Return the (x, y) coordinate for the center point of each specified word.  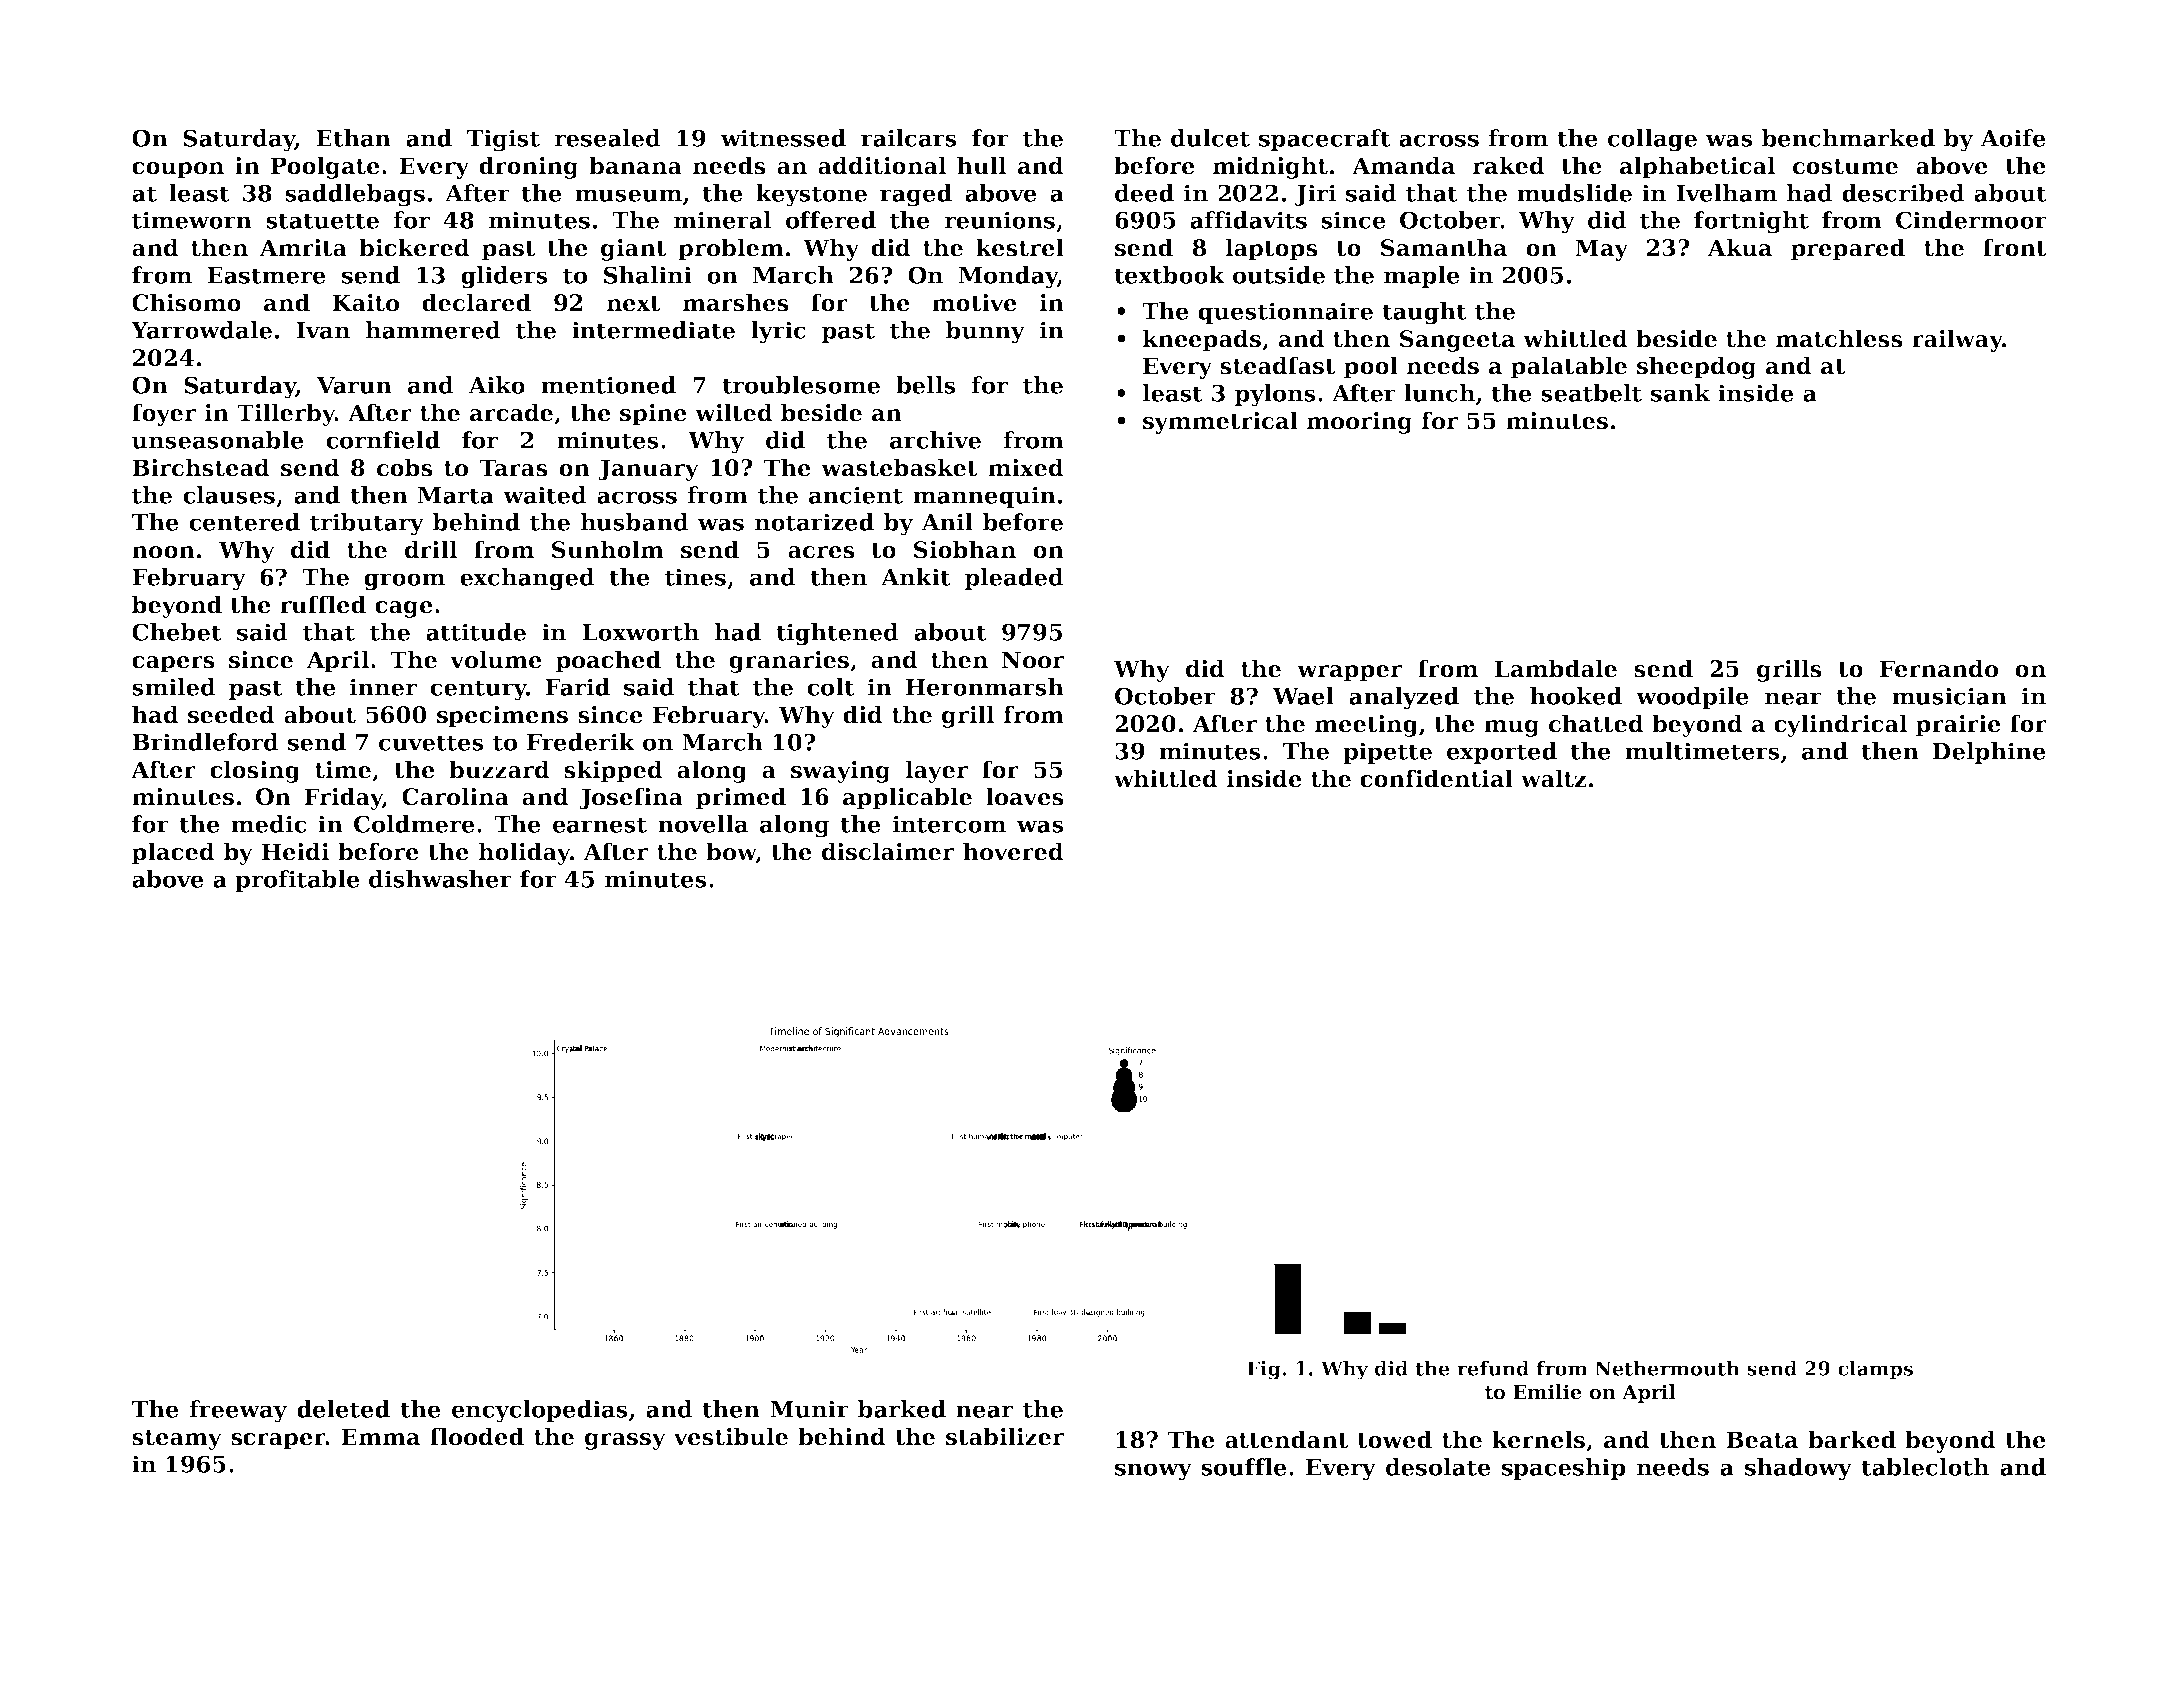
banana (635, 165)
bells (926, 385)
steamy (177, 1440)
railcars (909, 138)
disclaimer (888, 851)
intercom (949, 824)
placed (173, 853)
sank (1680, 393)
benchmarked (1848, 138)
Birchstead (201, 467)
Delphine (1989, 753)
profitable (297, 881)
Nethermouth (1667, 1368)
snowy (1153, 1472)
